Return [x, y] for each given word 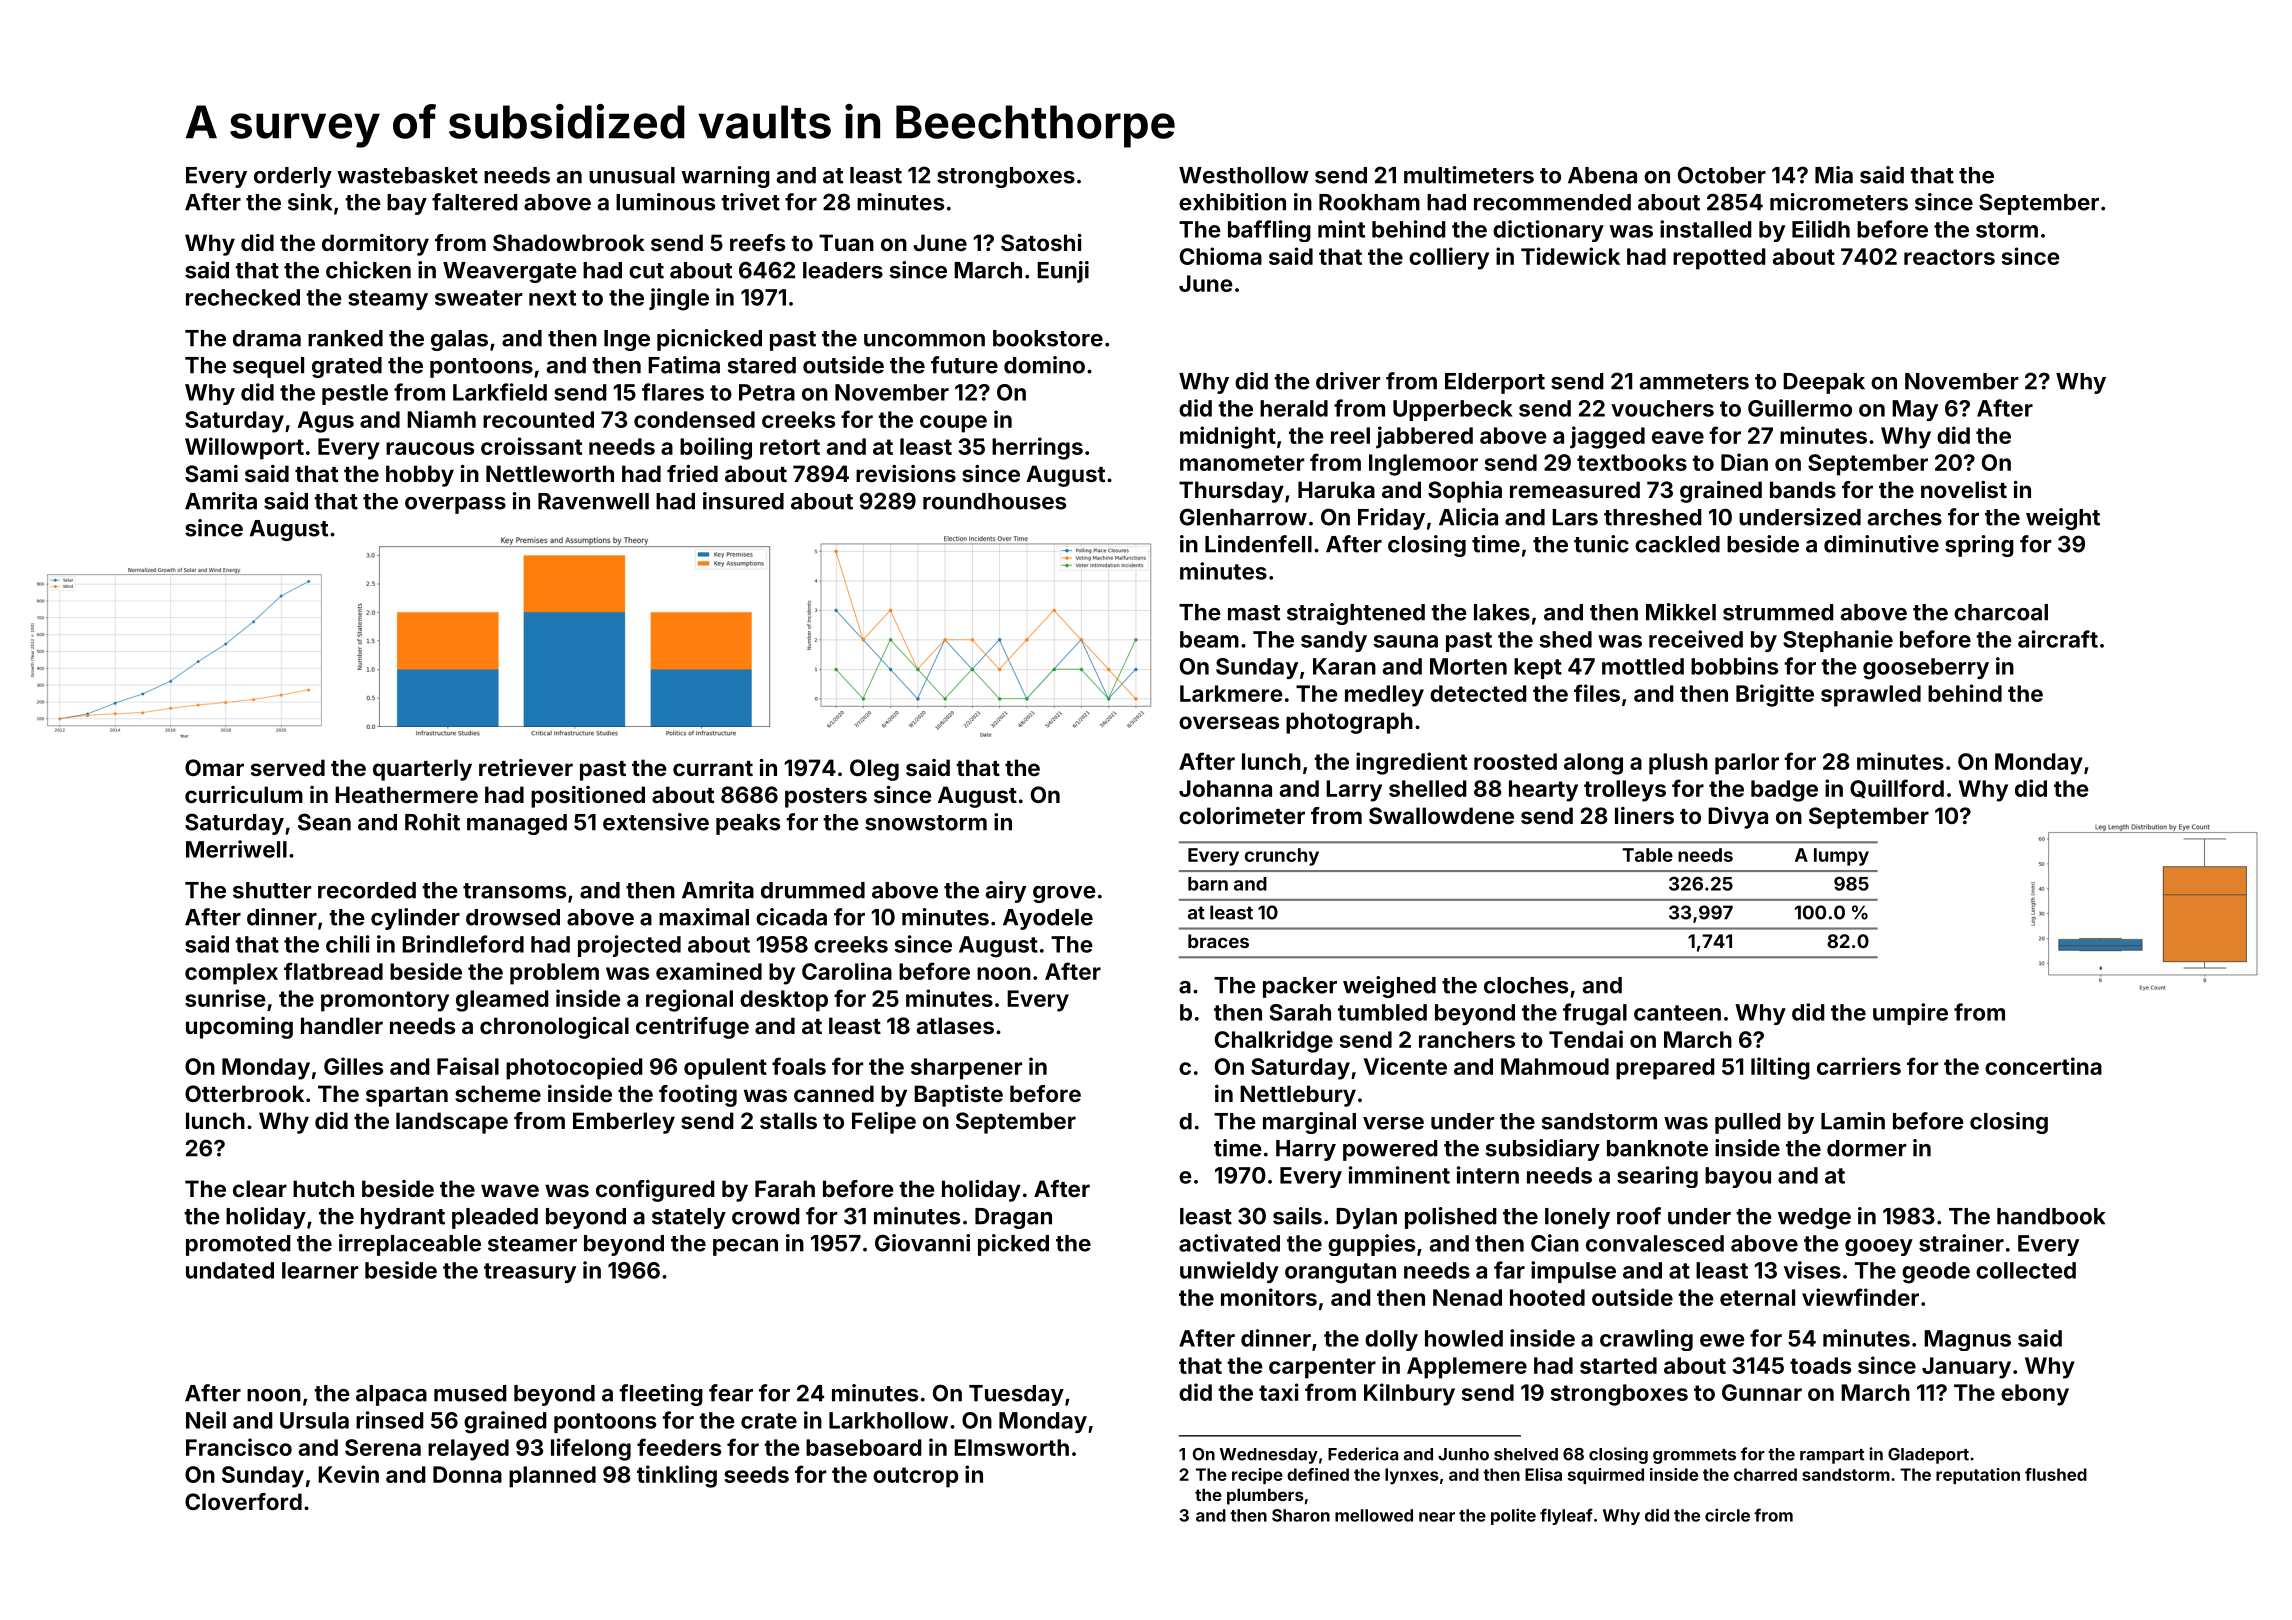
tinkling [677, 1476]
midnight [1228, 437]
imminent [1399, 1175]
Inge [627, 340]
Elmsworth [1011, 1447]
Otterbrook [244, 1093]
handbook [2051, 1216]
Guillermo [1800, 408]
